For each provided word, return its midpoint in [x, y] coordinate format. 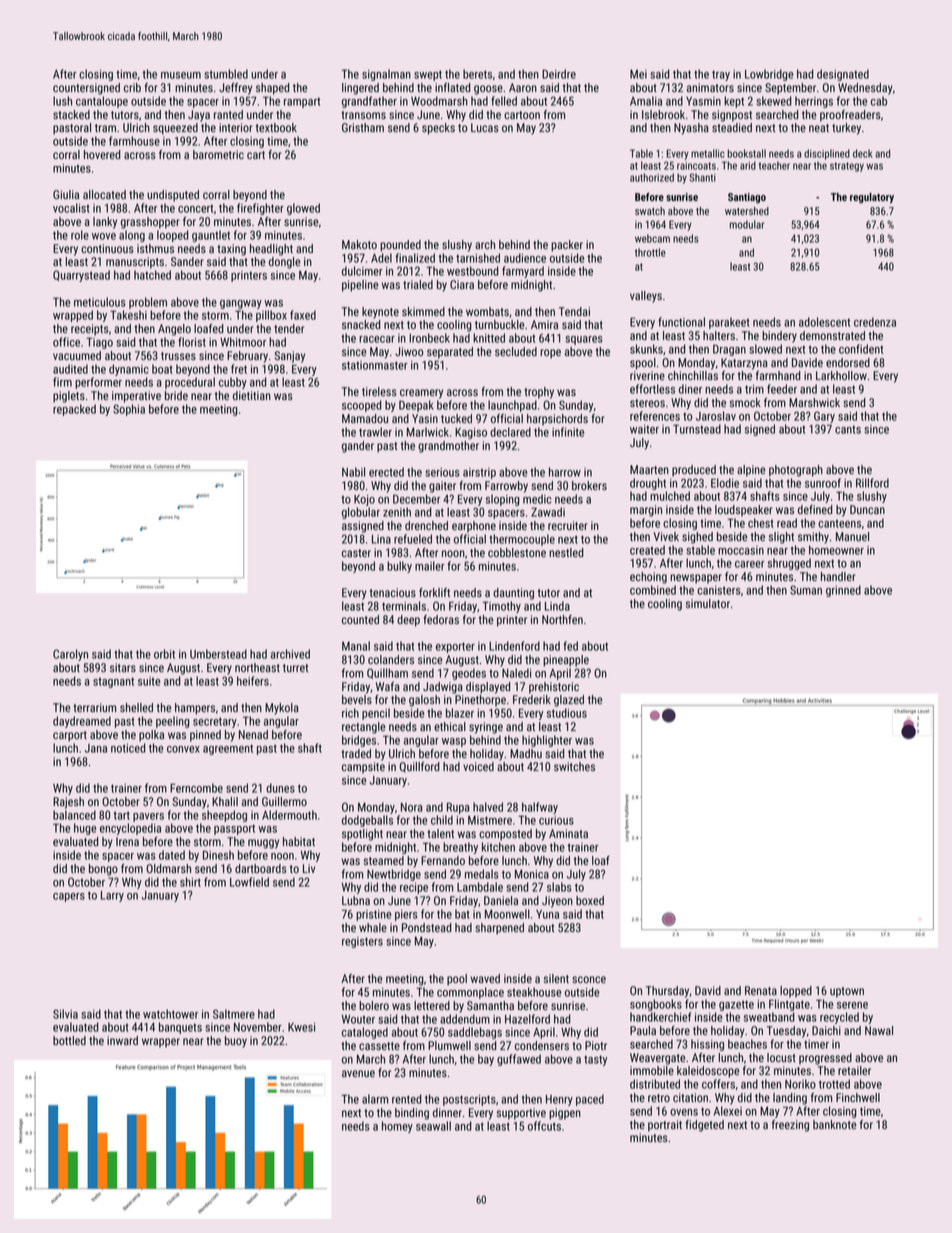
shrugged [789, 564]
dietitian [252, 395]
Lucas [485, 127]
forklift [434, 592]
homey [397, 1127]
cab [879, 101]
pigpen [565, 1114]
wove [104, 236]
